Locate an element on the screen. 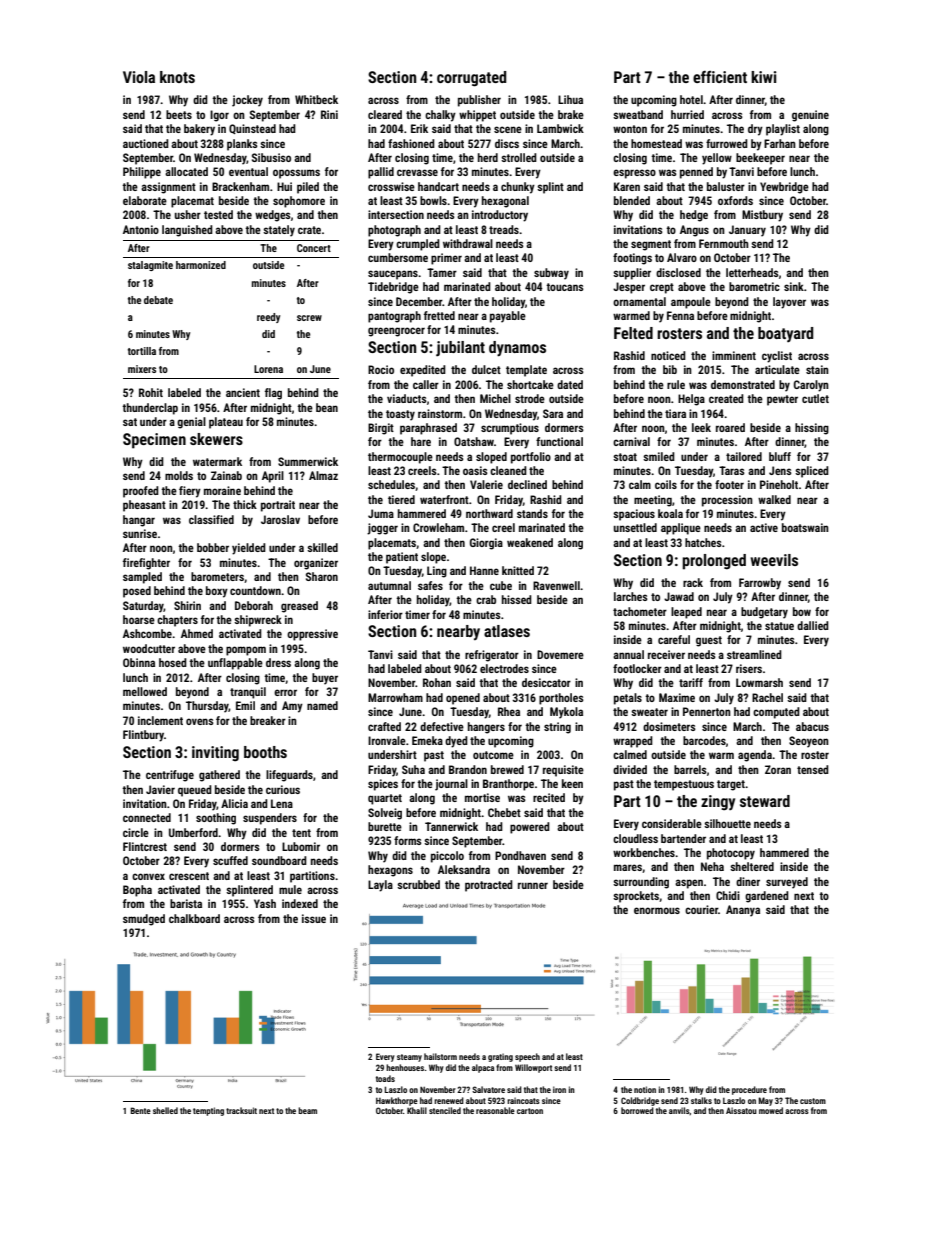 The image size is (952, 1233). speech is located at coordinates (527, 1057).
